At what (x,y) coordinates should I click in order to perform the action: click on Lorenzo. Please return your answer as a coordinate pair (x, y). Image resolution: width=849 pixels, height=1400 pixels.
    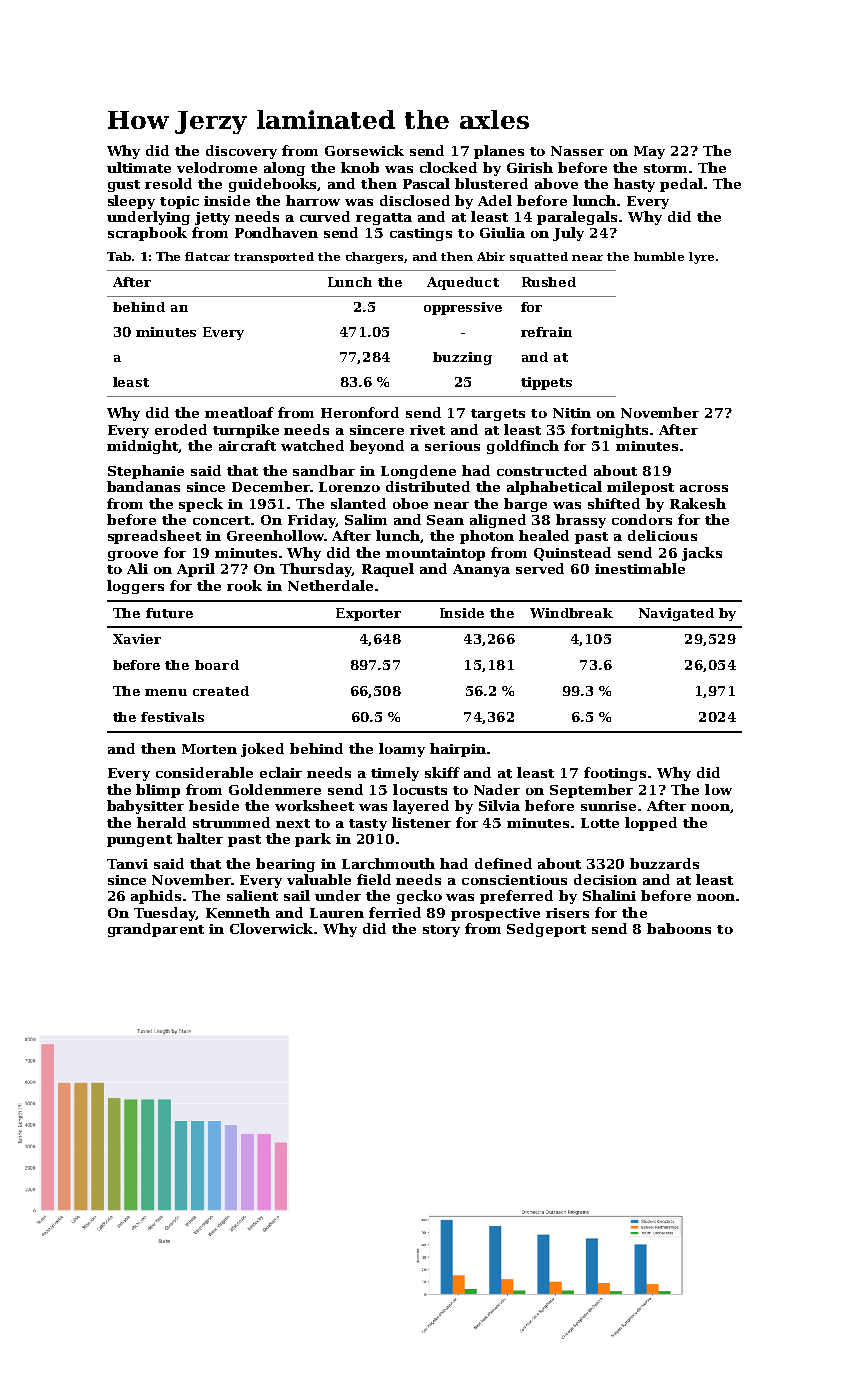
    Looking at the image, I should click on (349, 487).
